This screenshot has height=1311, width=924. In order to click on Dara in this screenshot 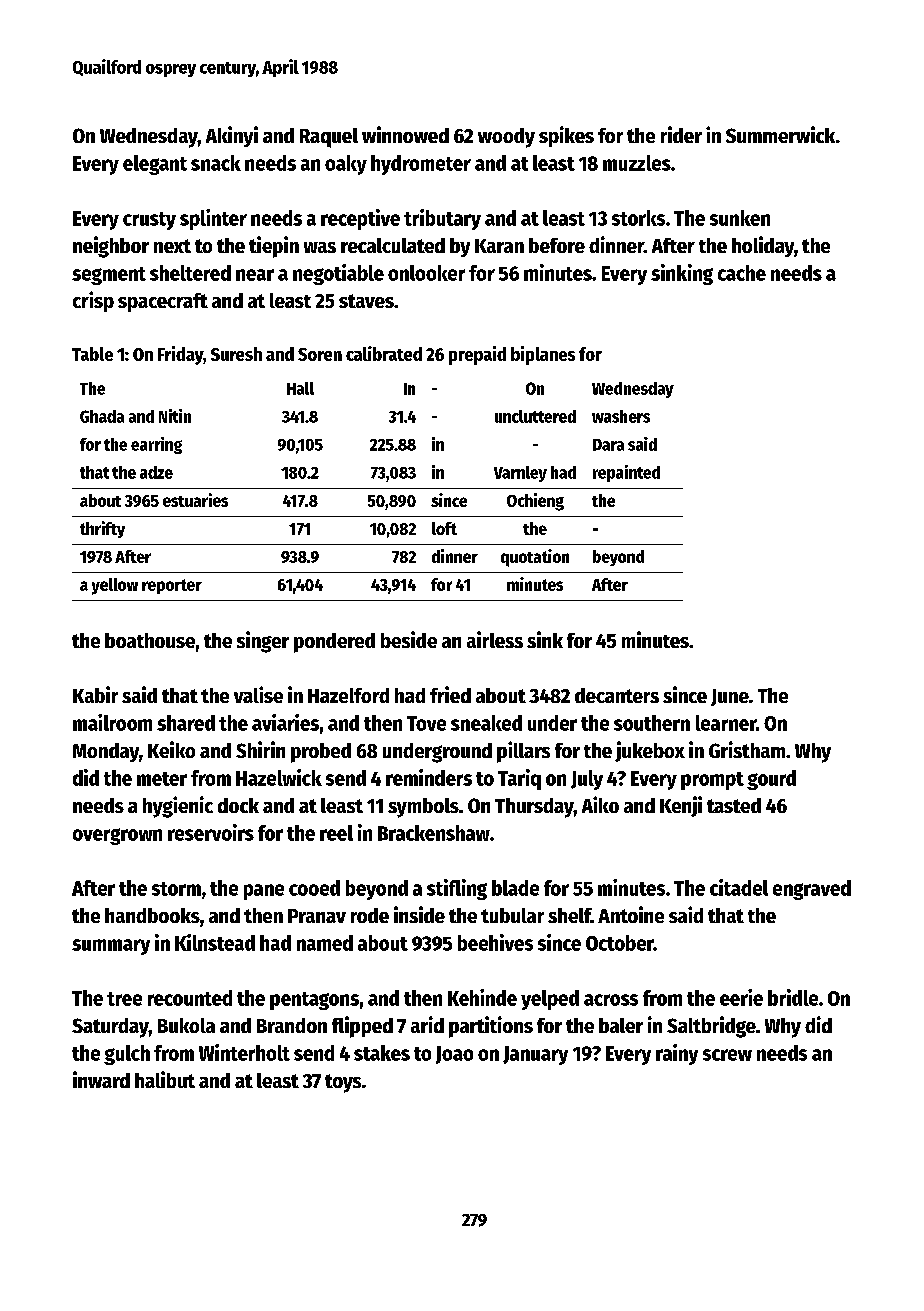, I will do `click(608, 445)`.
